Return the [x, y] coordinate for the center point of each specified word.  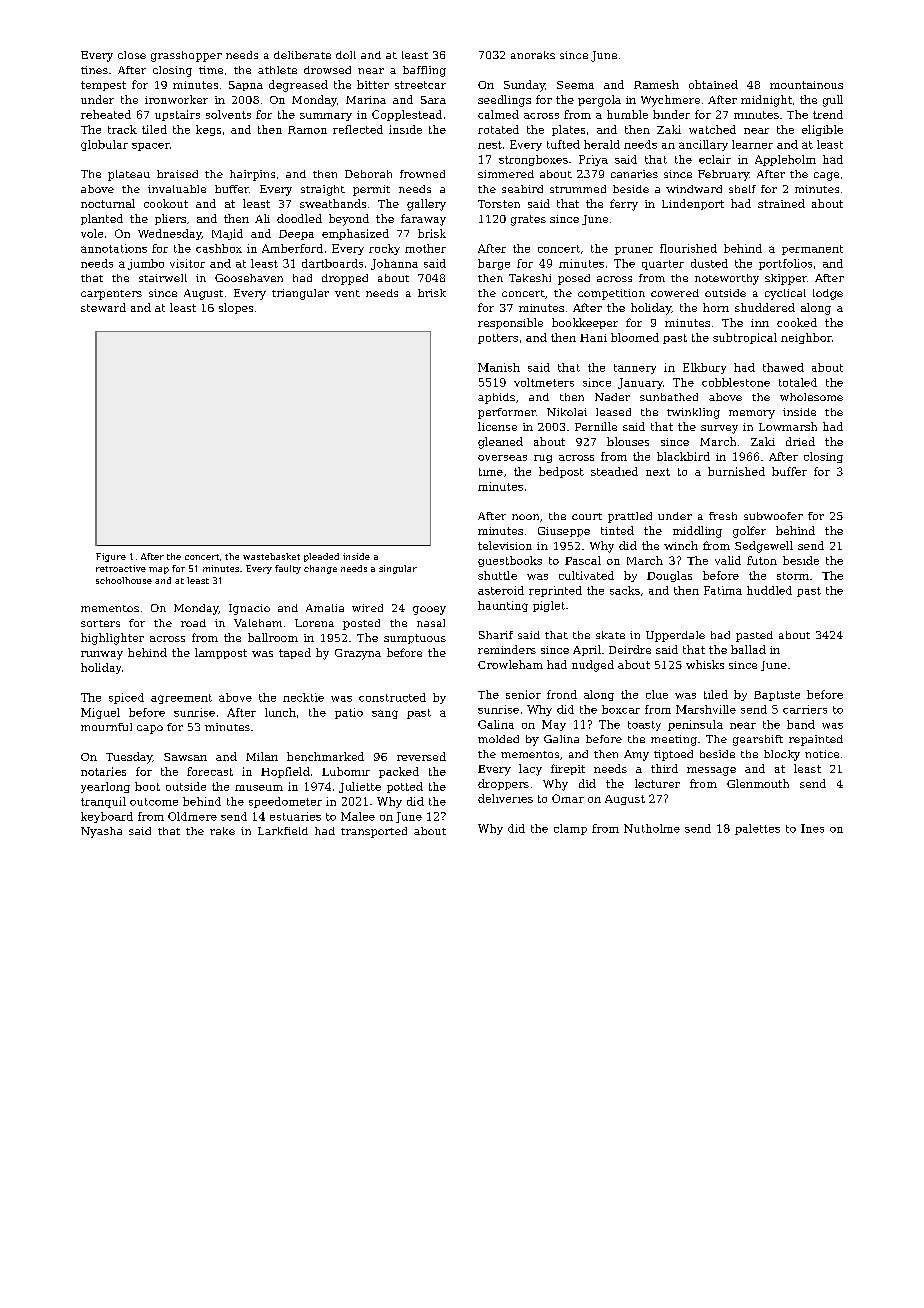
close [132, 55]
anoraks [533, 55]
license [497, 426]
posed [574, 279]
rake [222, 831]
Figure [111, 557]
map [159, 570]
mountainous [806, 85]
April [587, 650]
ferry [624, 205]
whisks [705, 664]
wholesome [811, 397]
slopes [236, 308]
